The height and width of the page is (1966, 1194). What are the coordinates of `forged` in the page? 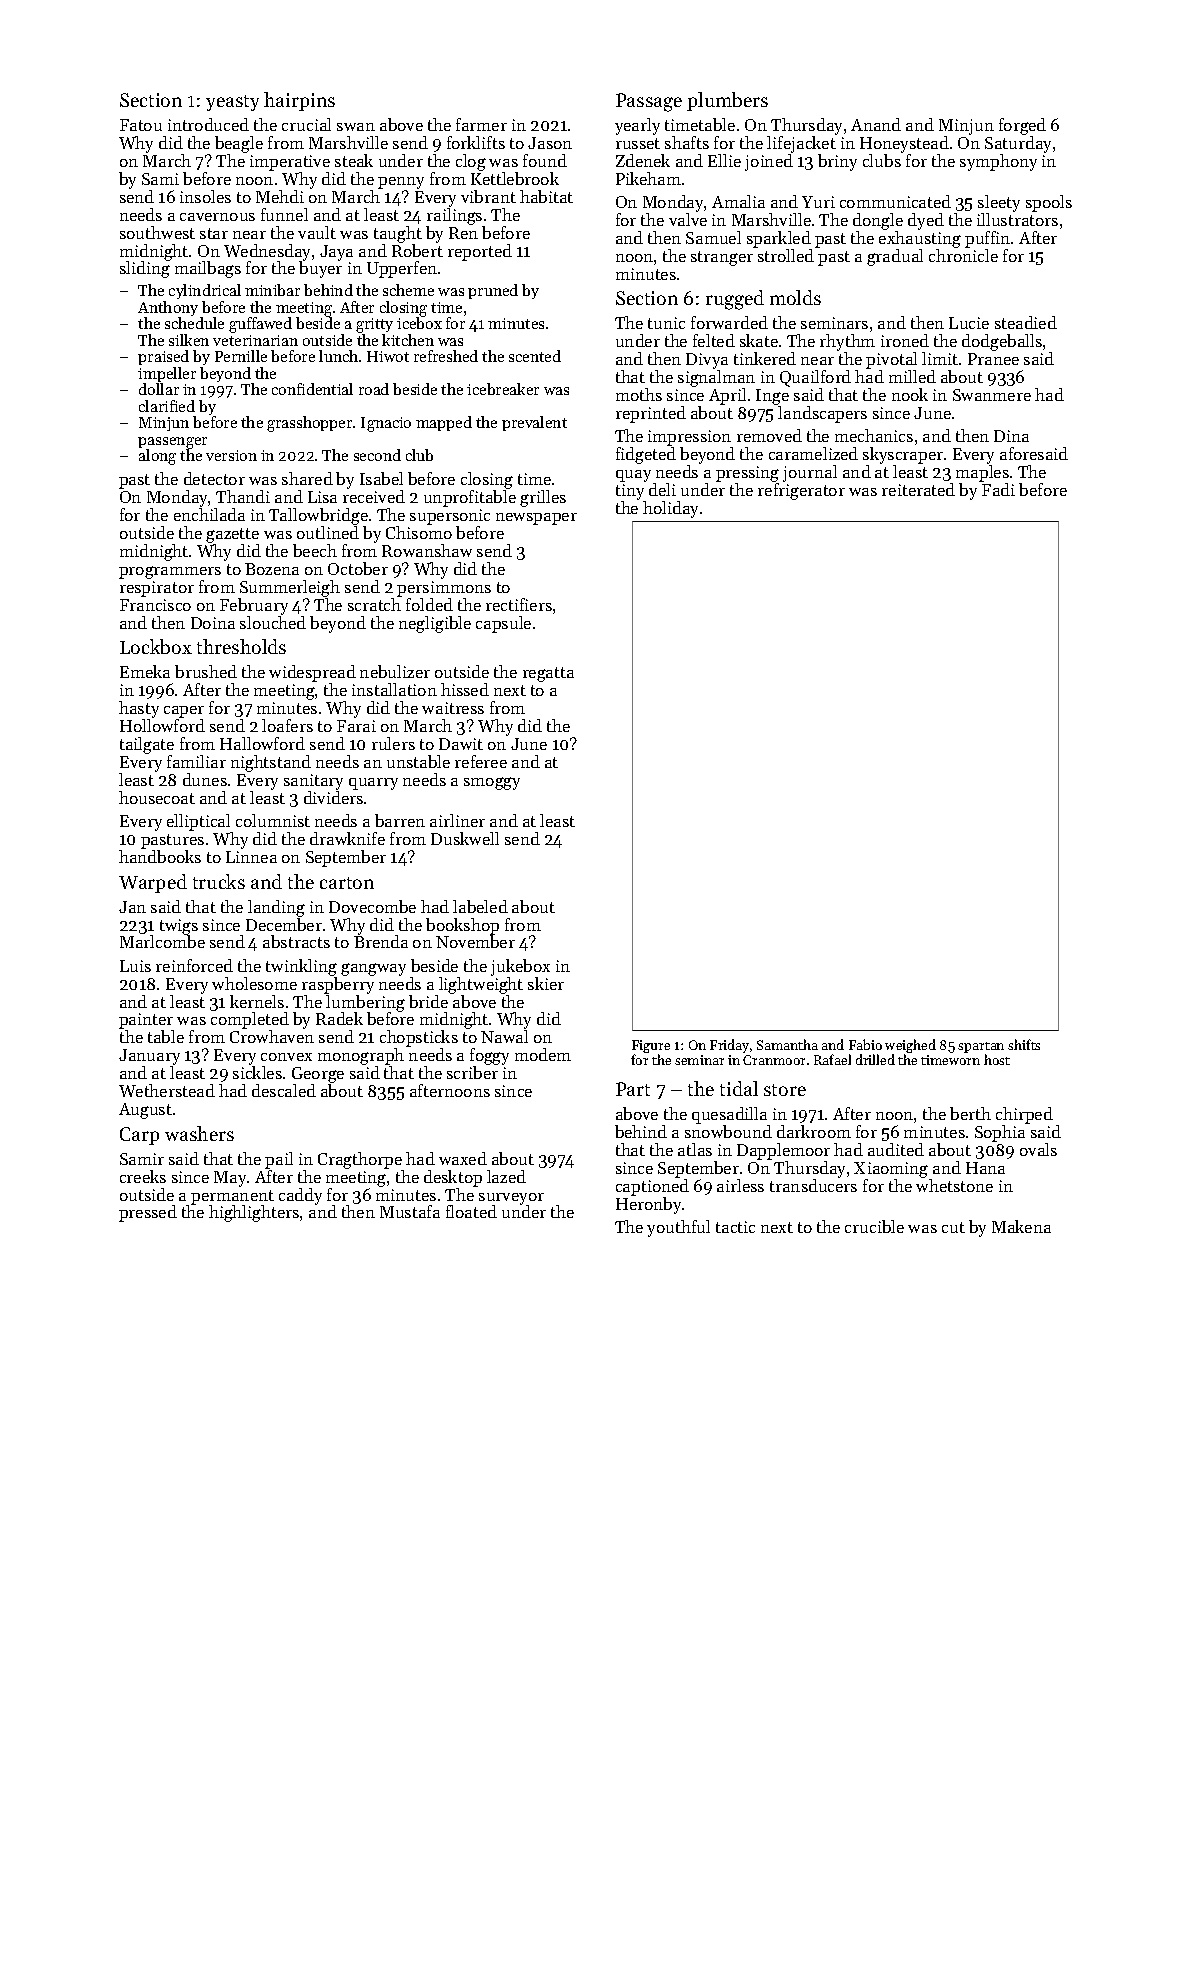 It's located at (1022, 126).
